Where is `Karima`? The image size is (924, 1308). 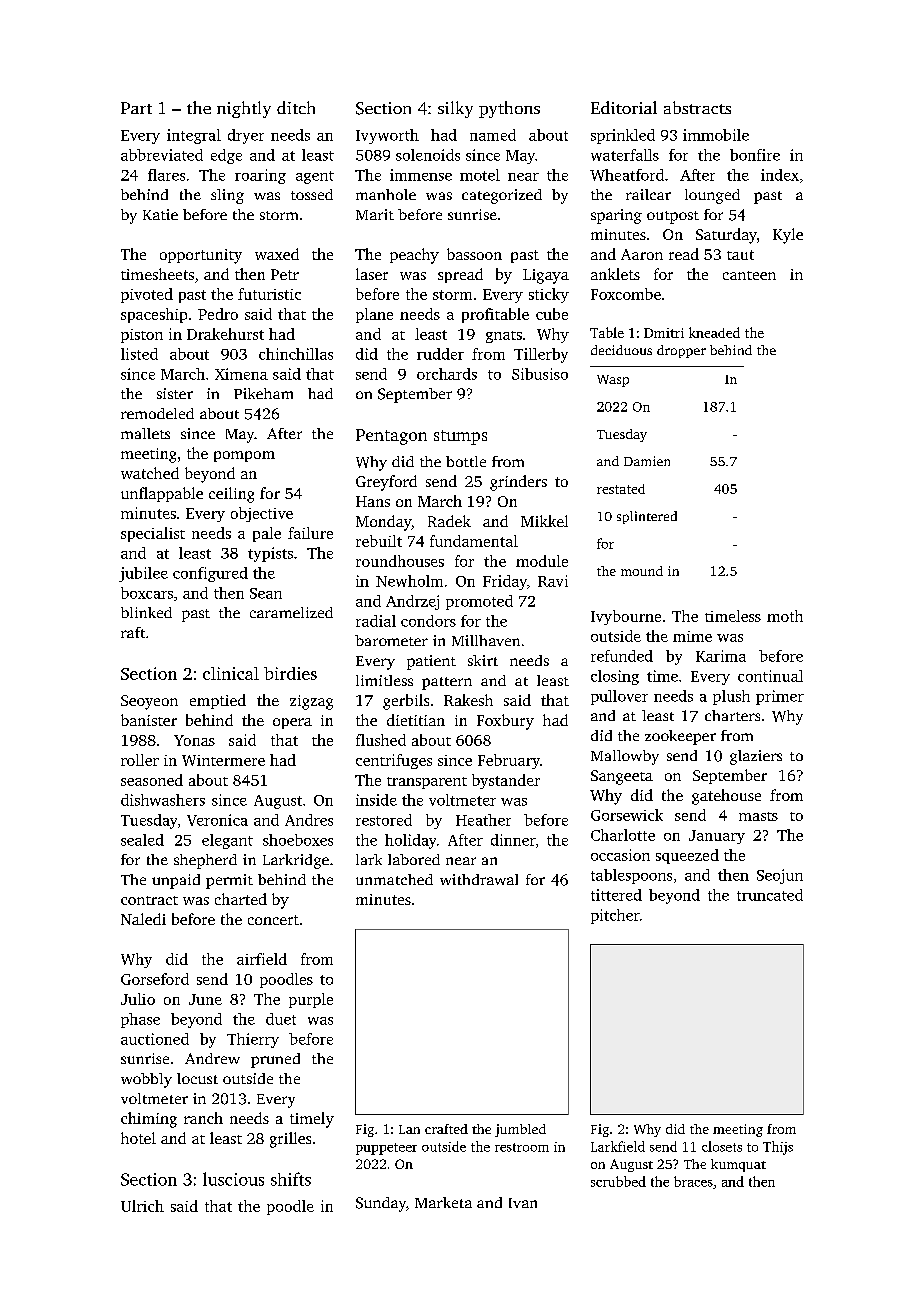
Karima is located at coordinates (721, 656).
